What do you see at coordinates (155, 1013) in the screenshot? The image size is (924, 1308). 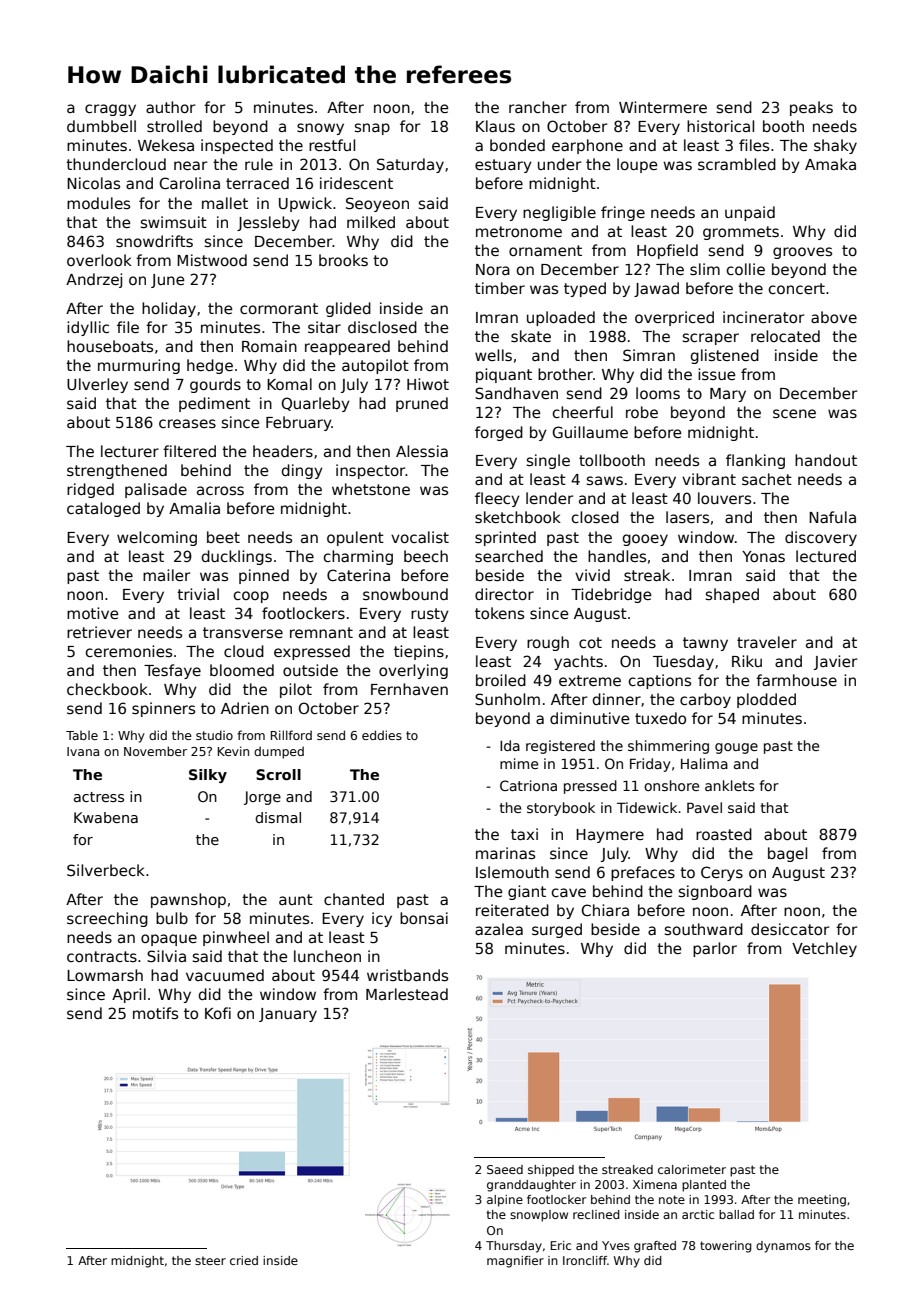 I see `motifs` at bounding box center [155, 1013].
